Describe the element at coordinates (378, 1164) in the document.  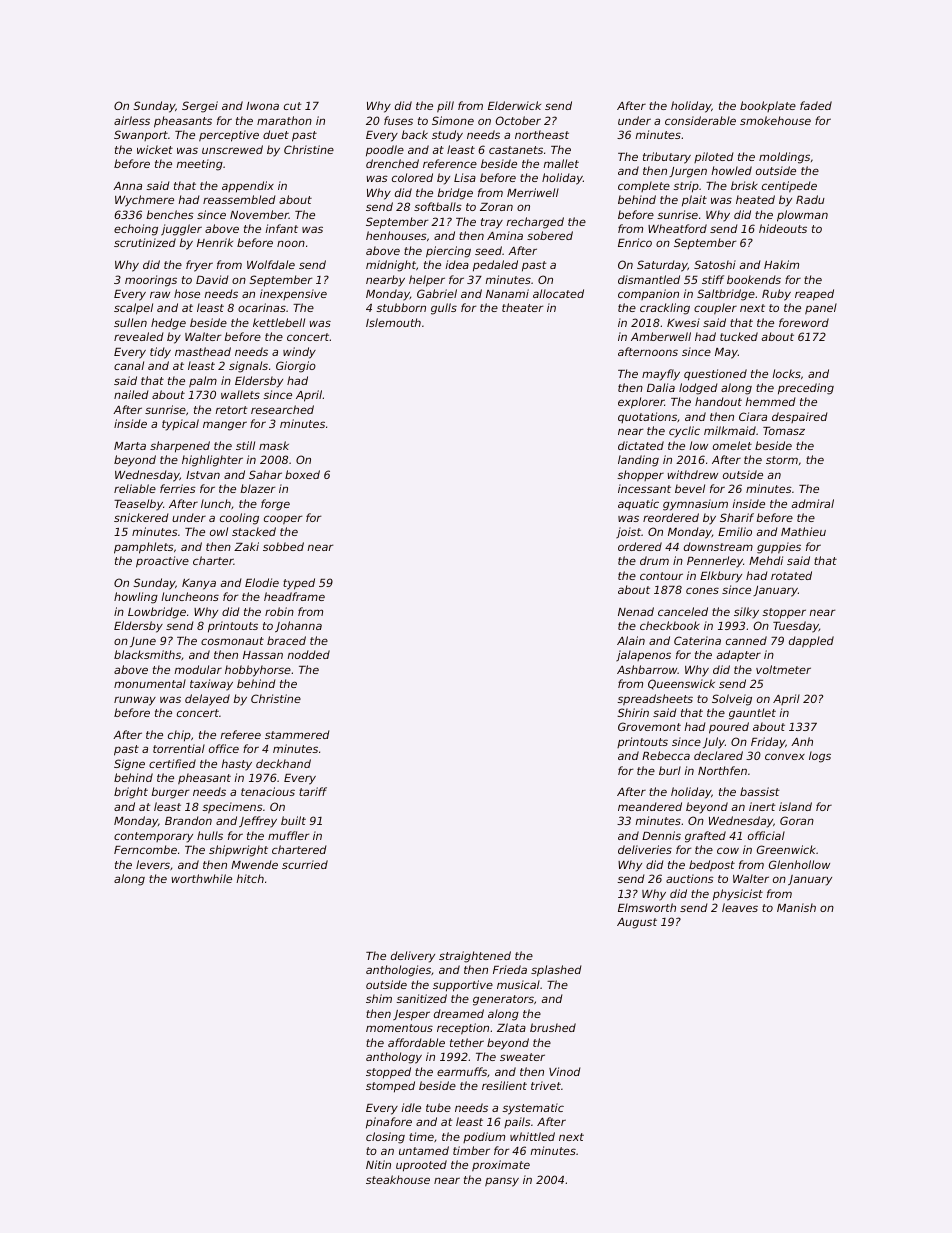
I see `Nitin` at that location.
